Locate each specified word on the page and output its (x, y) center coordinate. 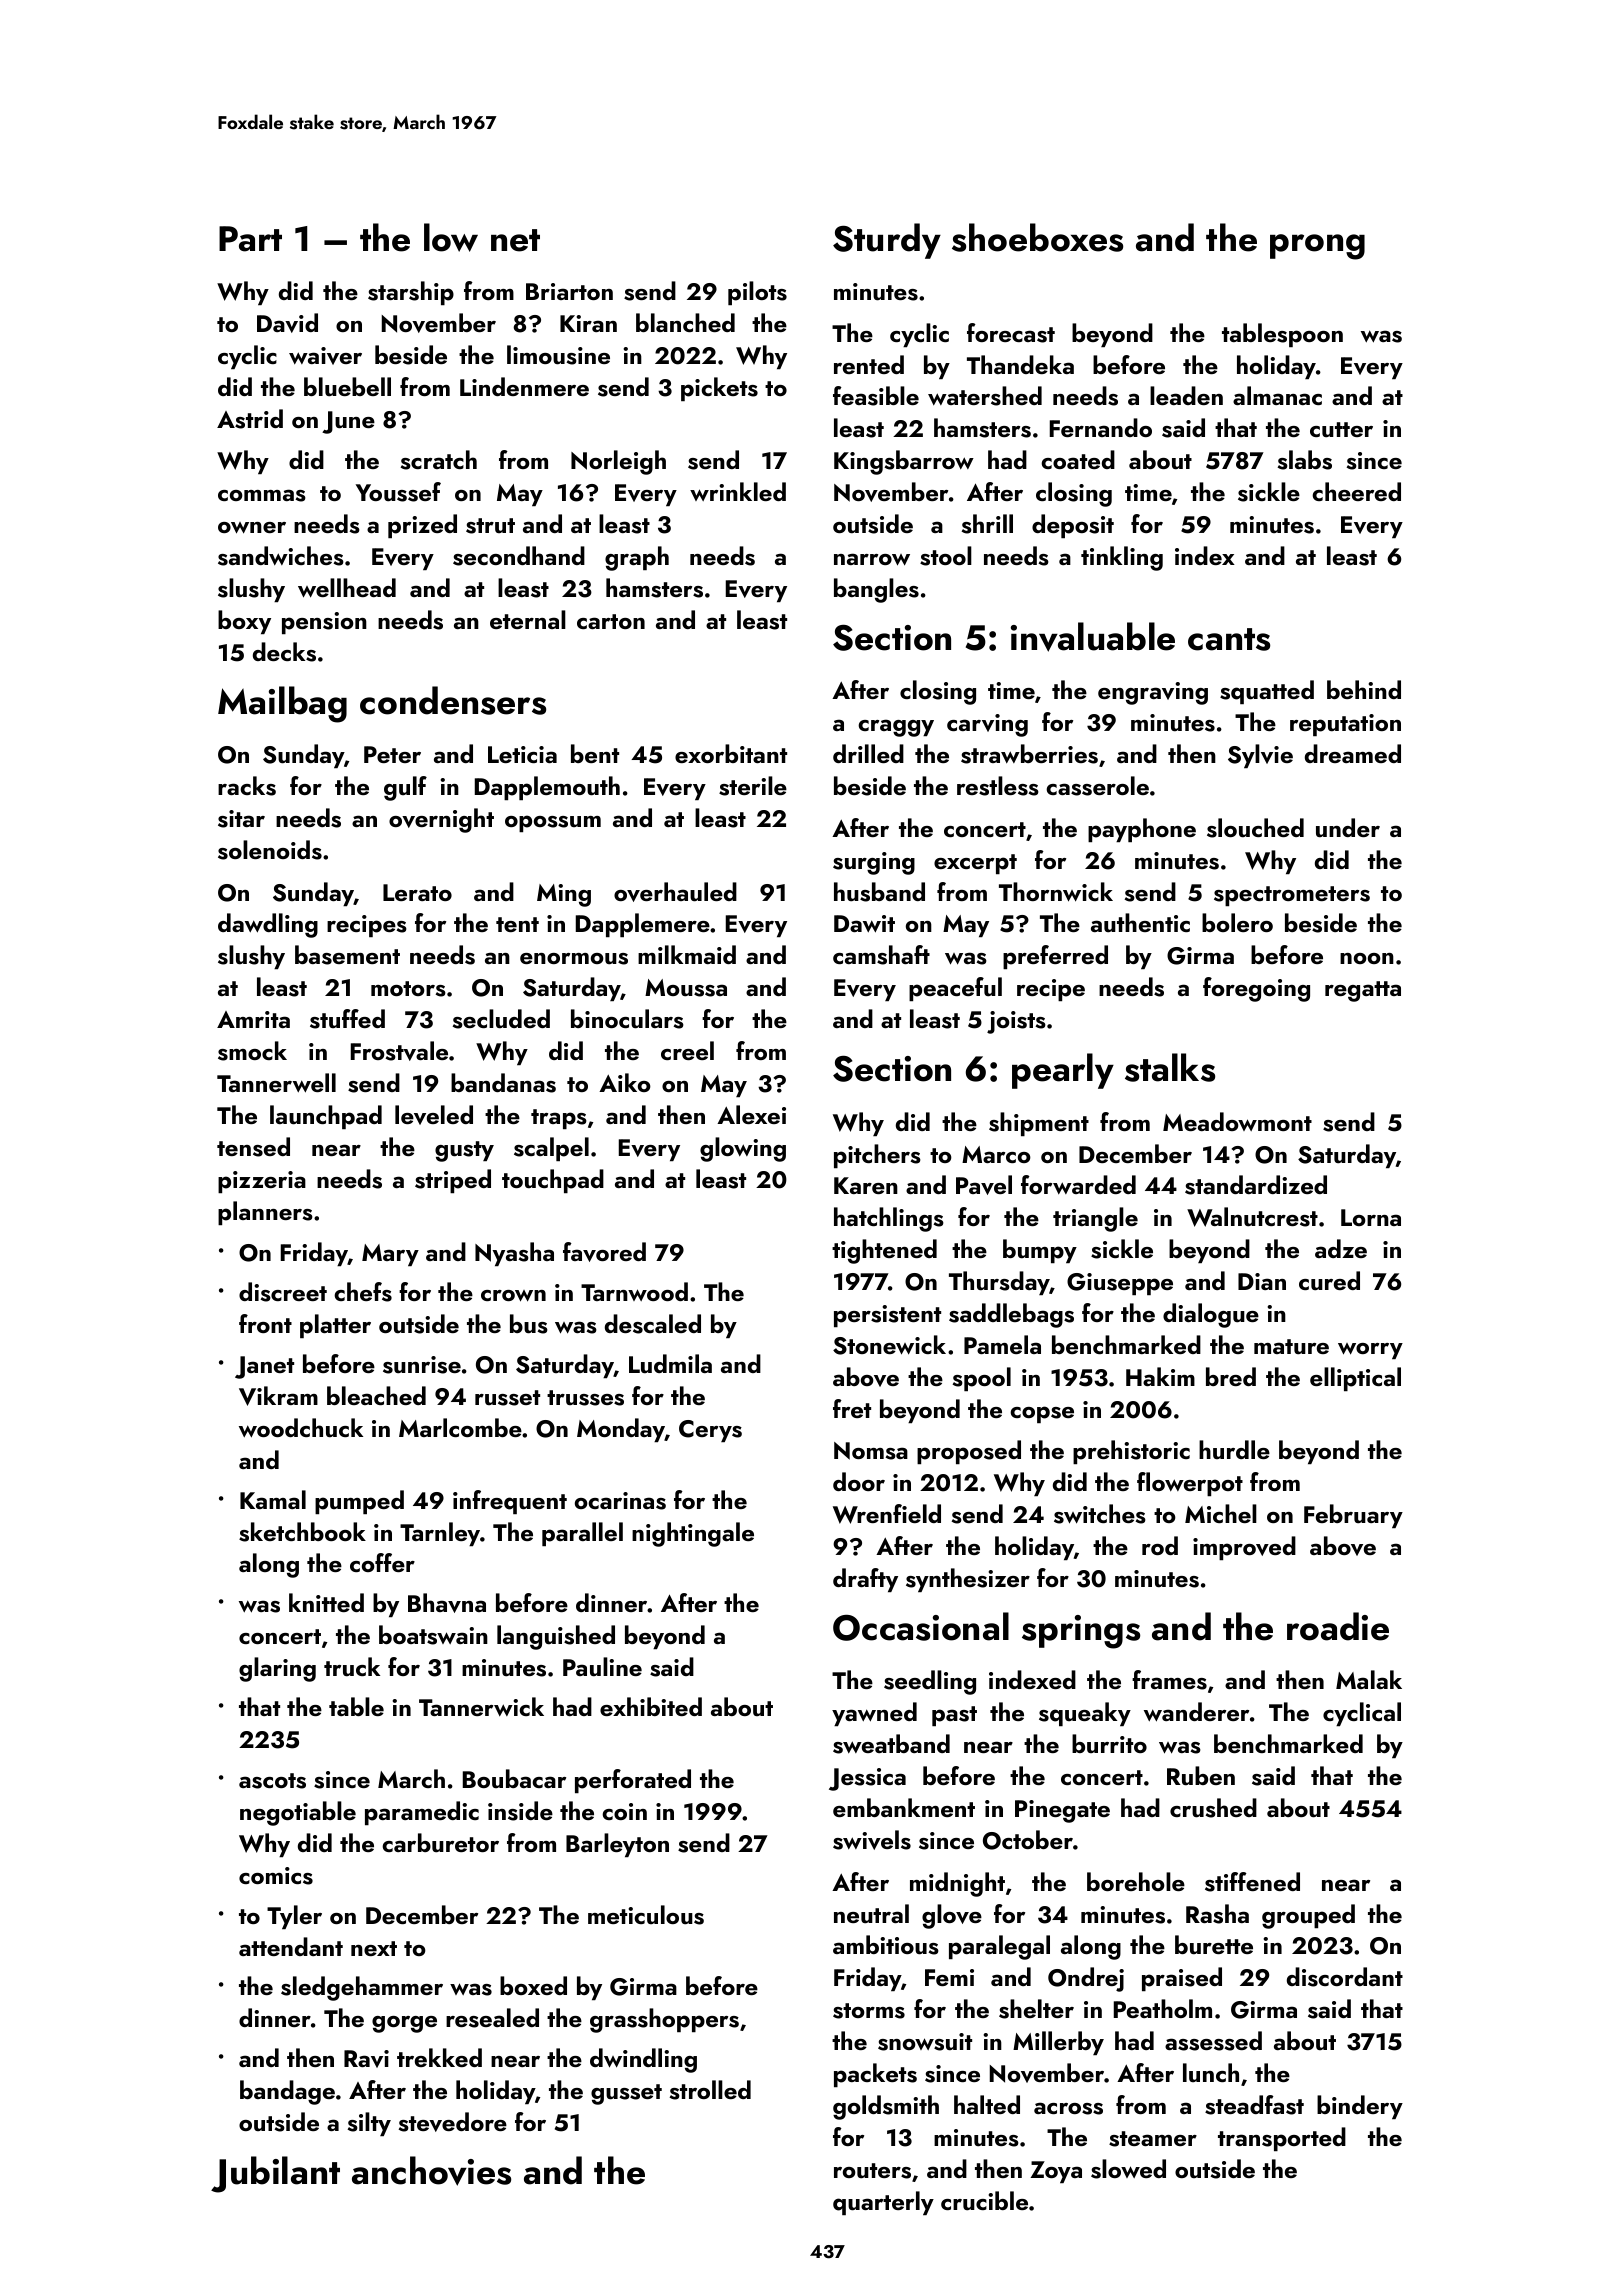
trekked (439, 2057)
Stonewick (889, 1345)
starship (411, 293)
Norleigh (618, 462)
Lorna (1371, 1217)
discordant (1345, 1977)
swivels (872, 1840)
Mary (390, 1255)
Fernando (1101, 427)
